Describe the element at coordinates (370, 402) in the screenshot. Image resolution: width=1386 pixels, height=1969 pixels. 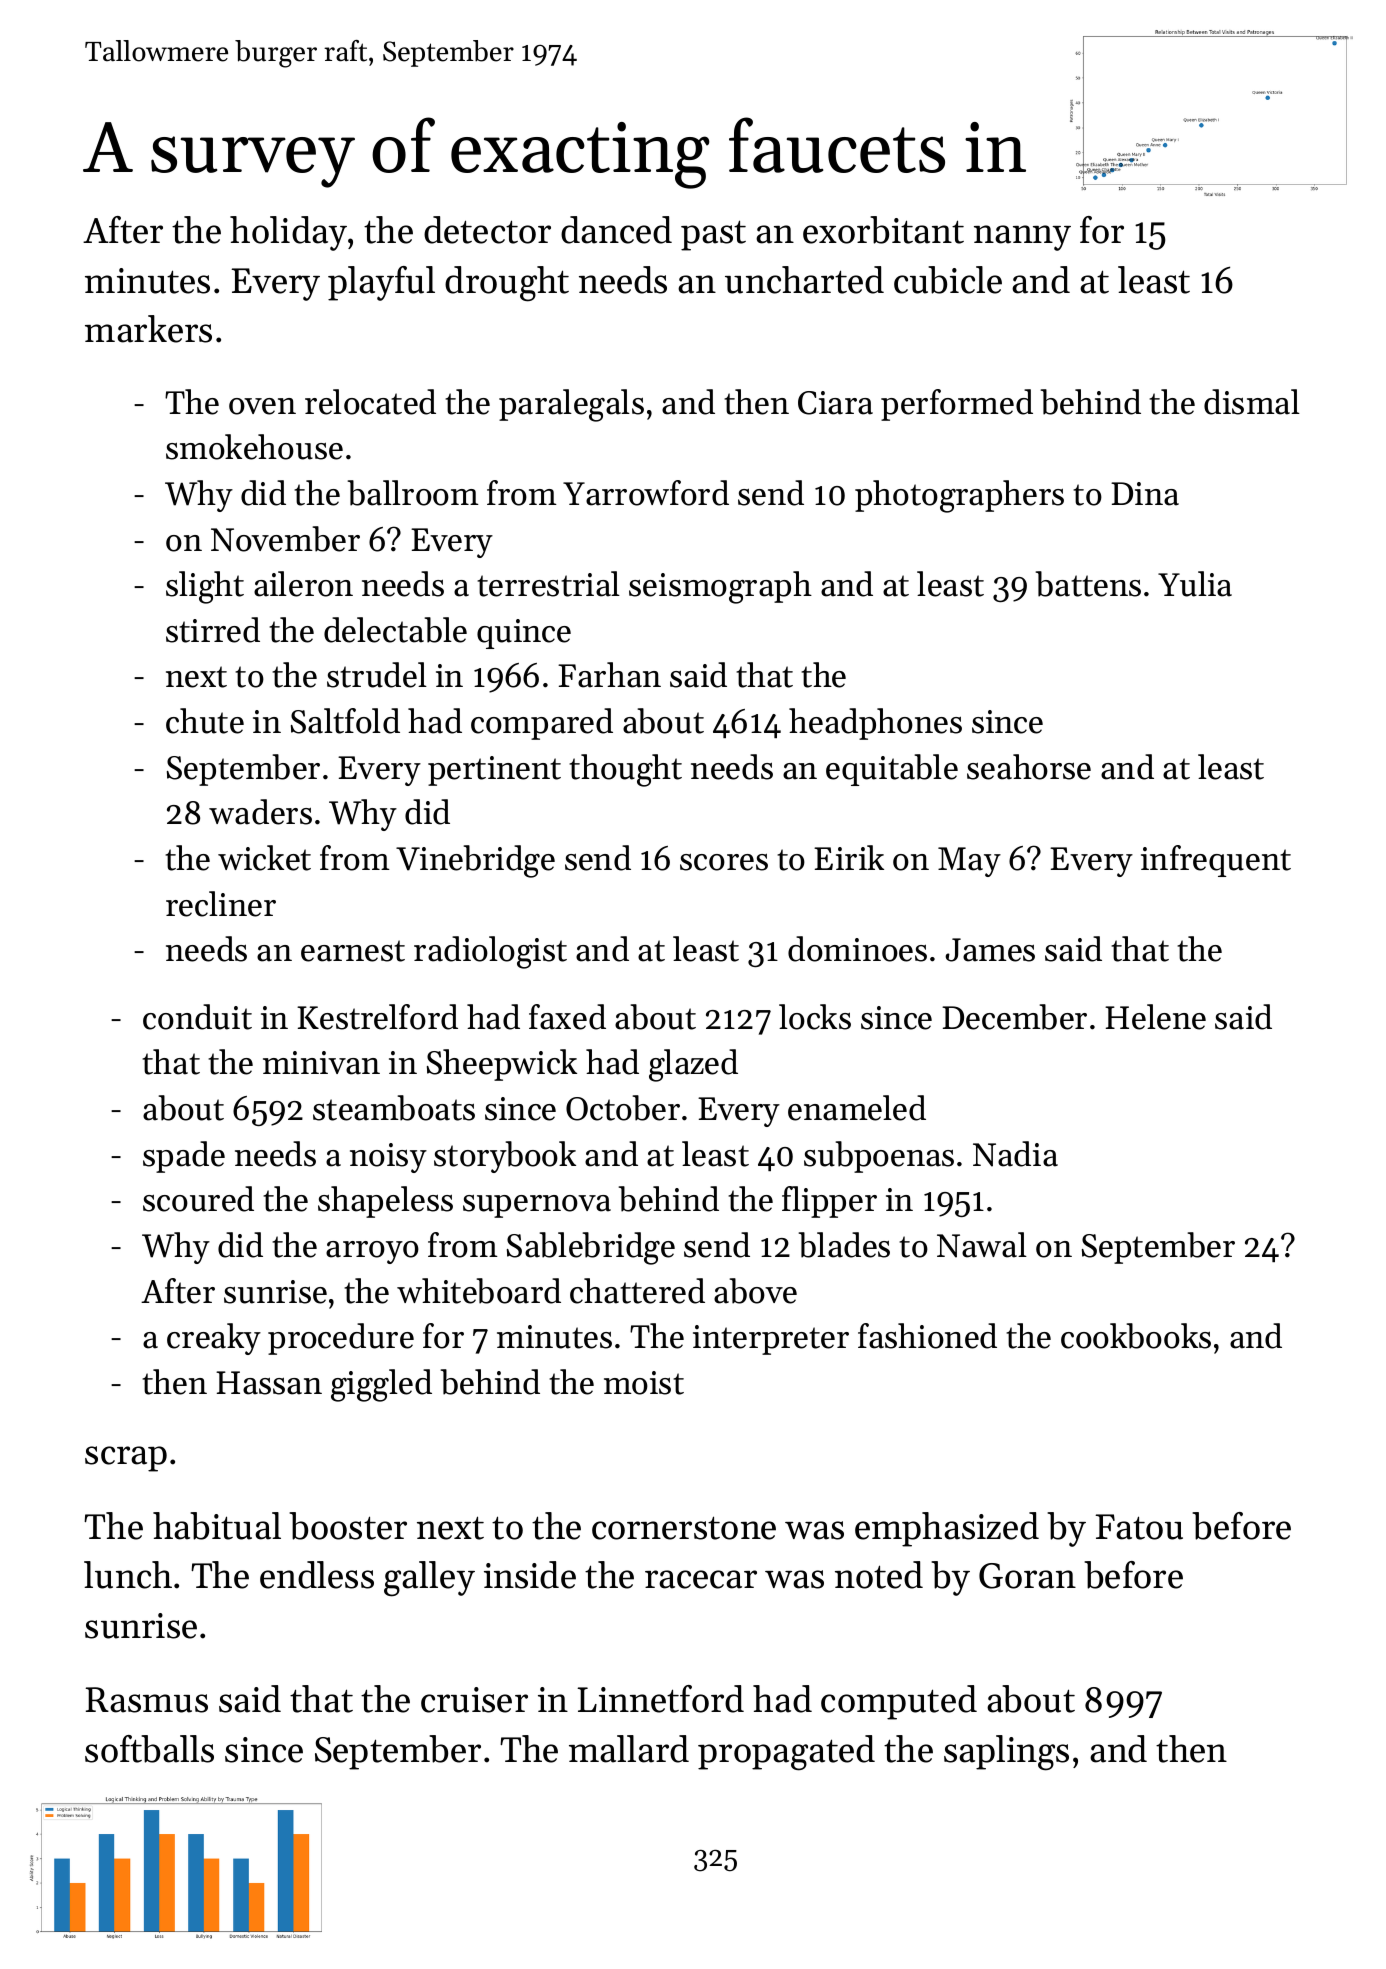
I see `relocated` at that location.
